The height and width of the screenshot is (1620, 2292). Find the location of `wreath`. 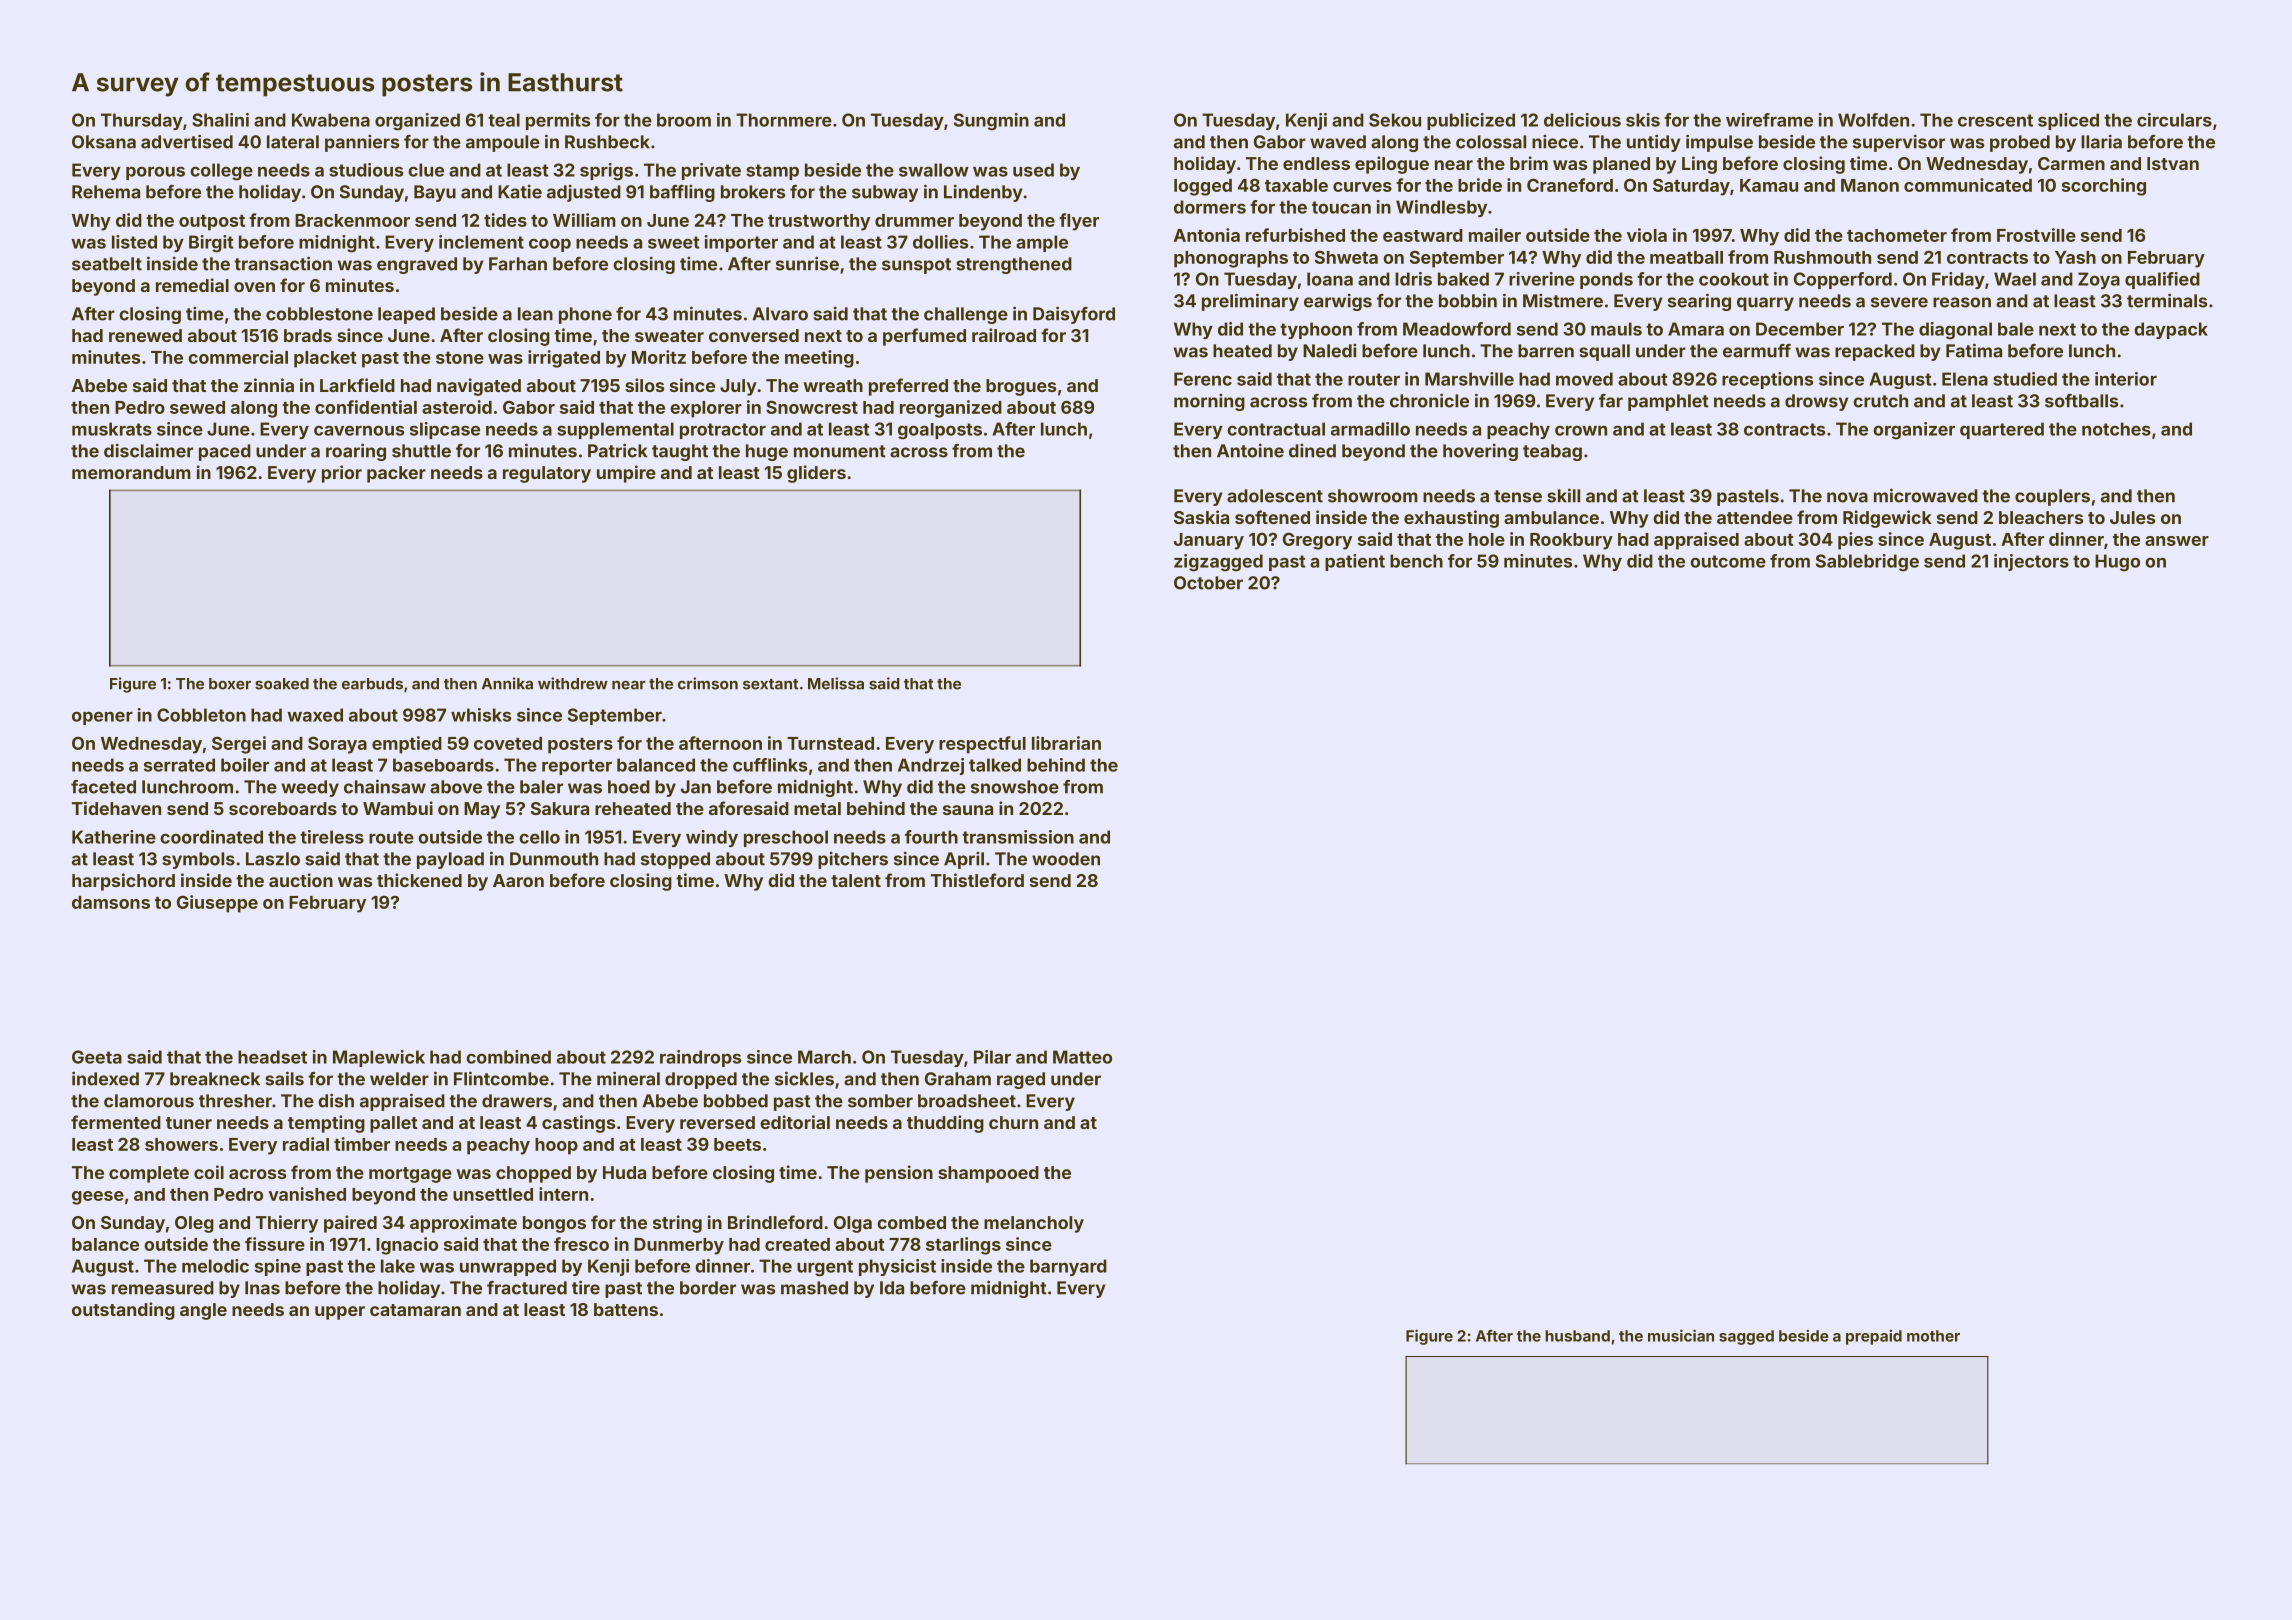

wreath is located at coordinates (833, 385).
